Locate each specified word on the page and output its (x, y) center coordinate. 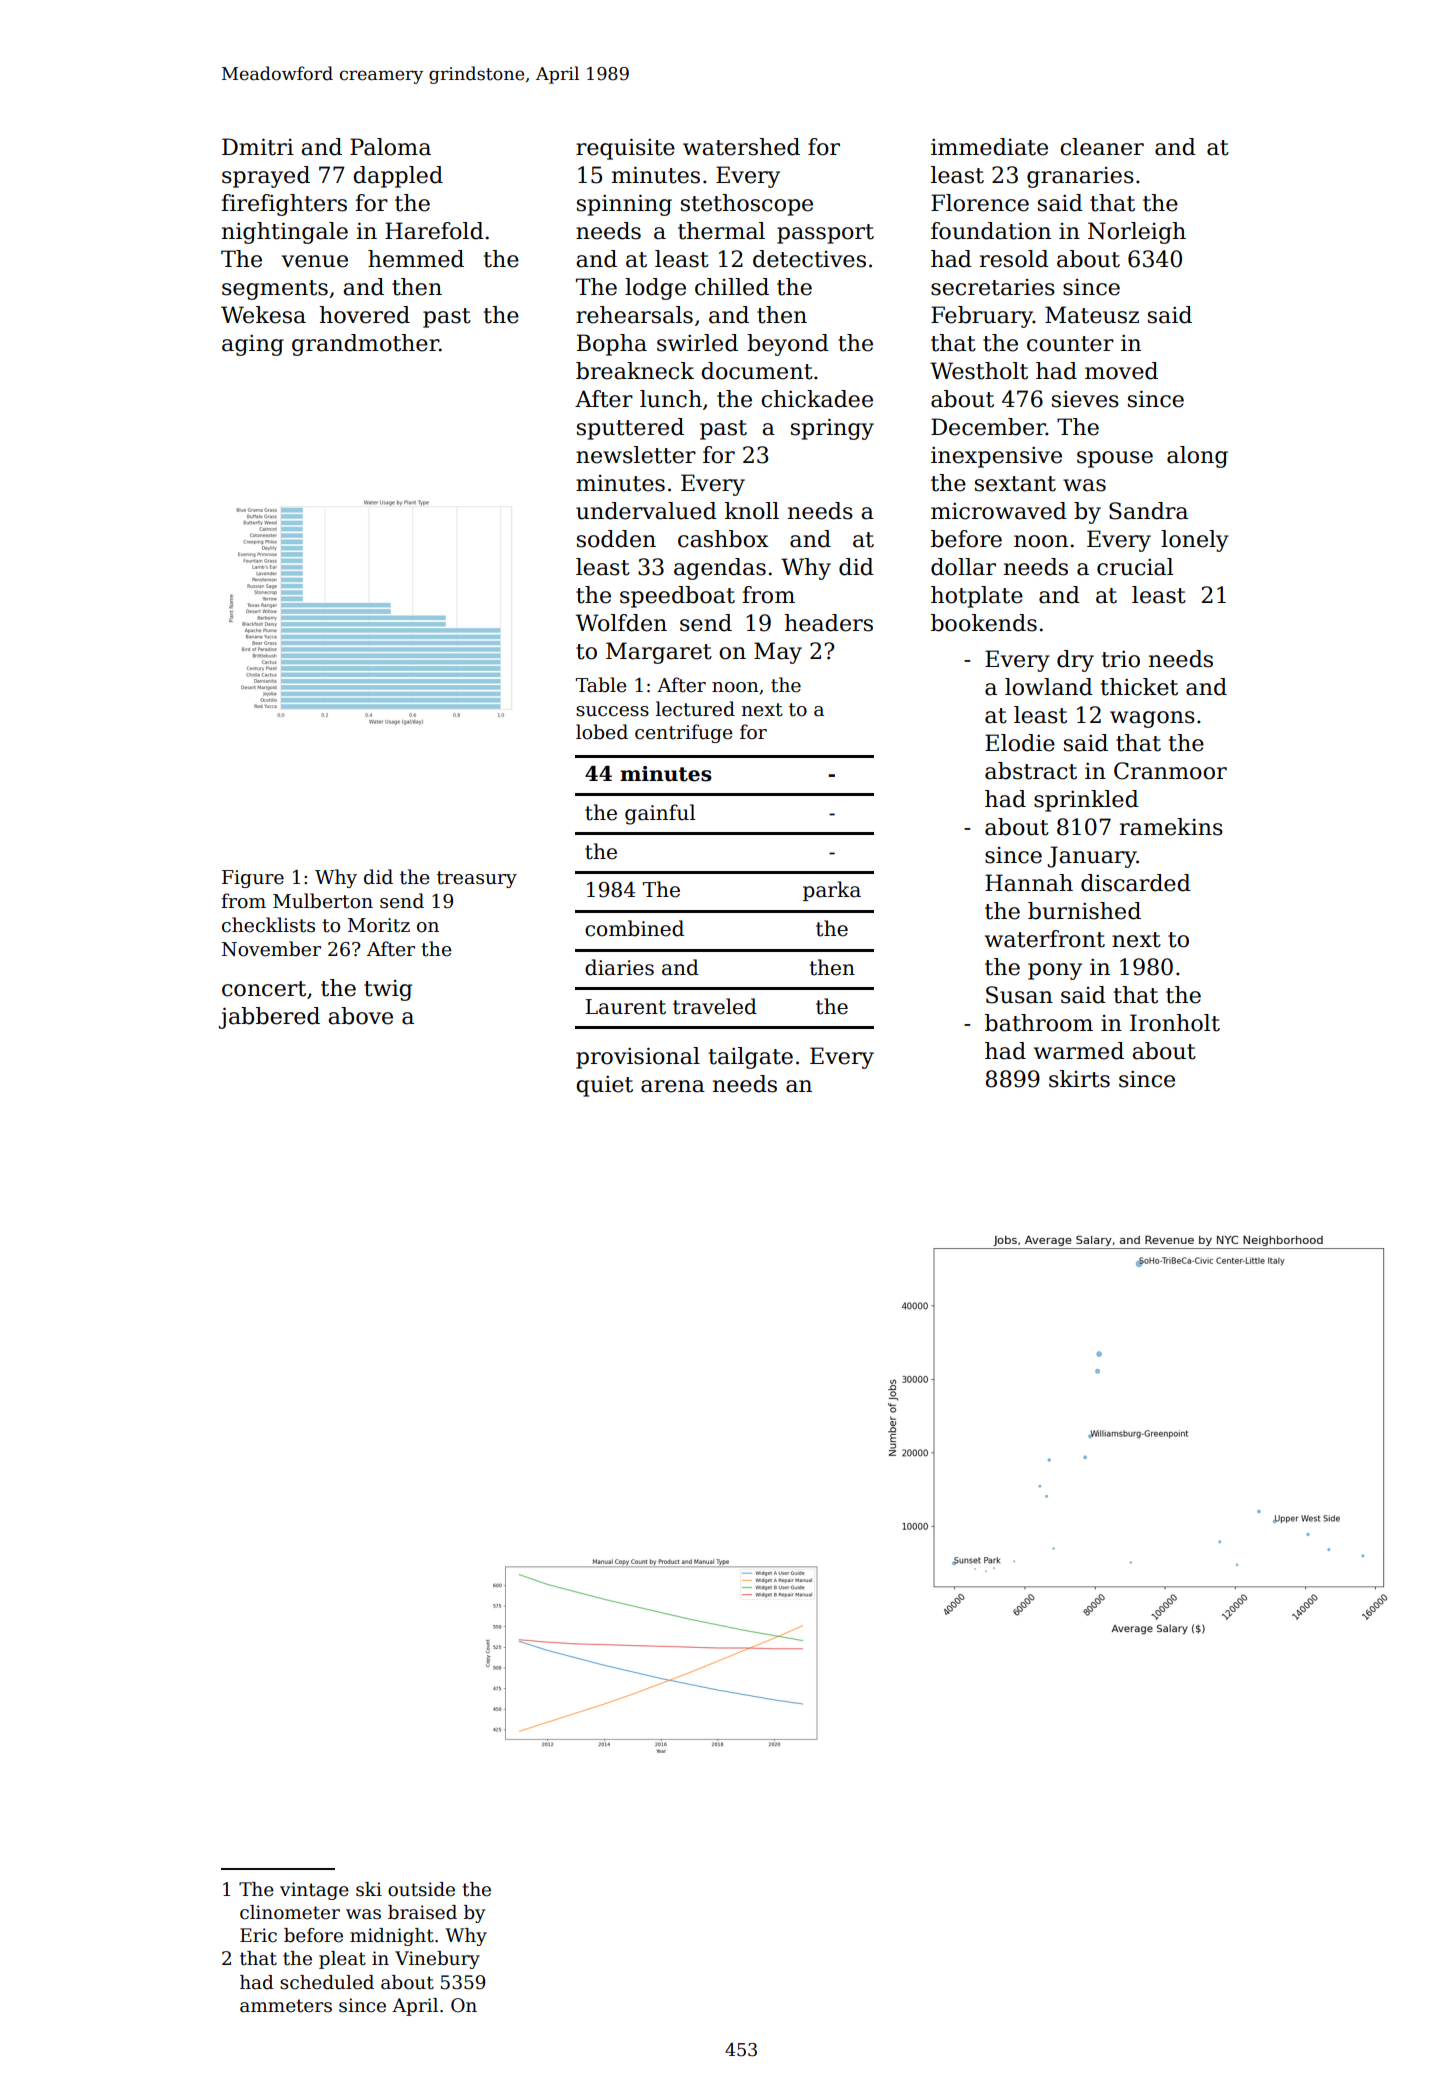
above (360, 1016)
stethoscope (747, 205)
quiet (604, 1086)
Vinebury (437, 1960)
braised (422, 1912)
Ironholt (1175, 1023)
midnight (392, 1937)
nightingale (285, 233)
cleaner (1102, 147)
